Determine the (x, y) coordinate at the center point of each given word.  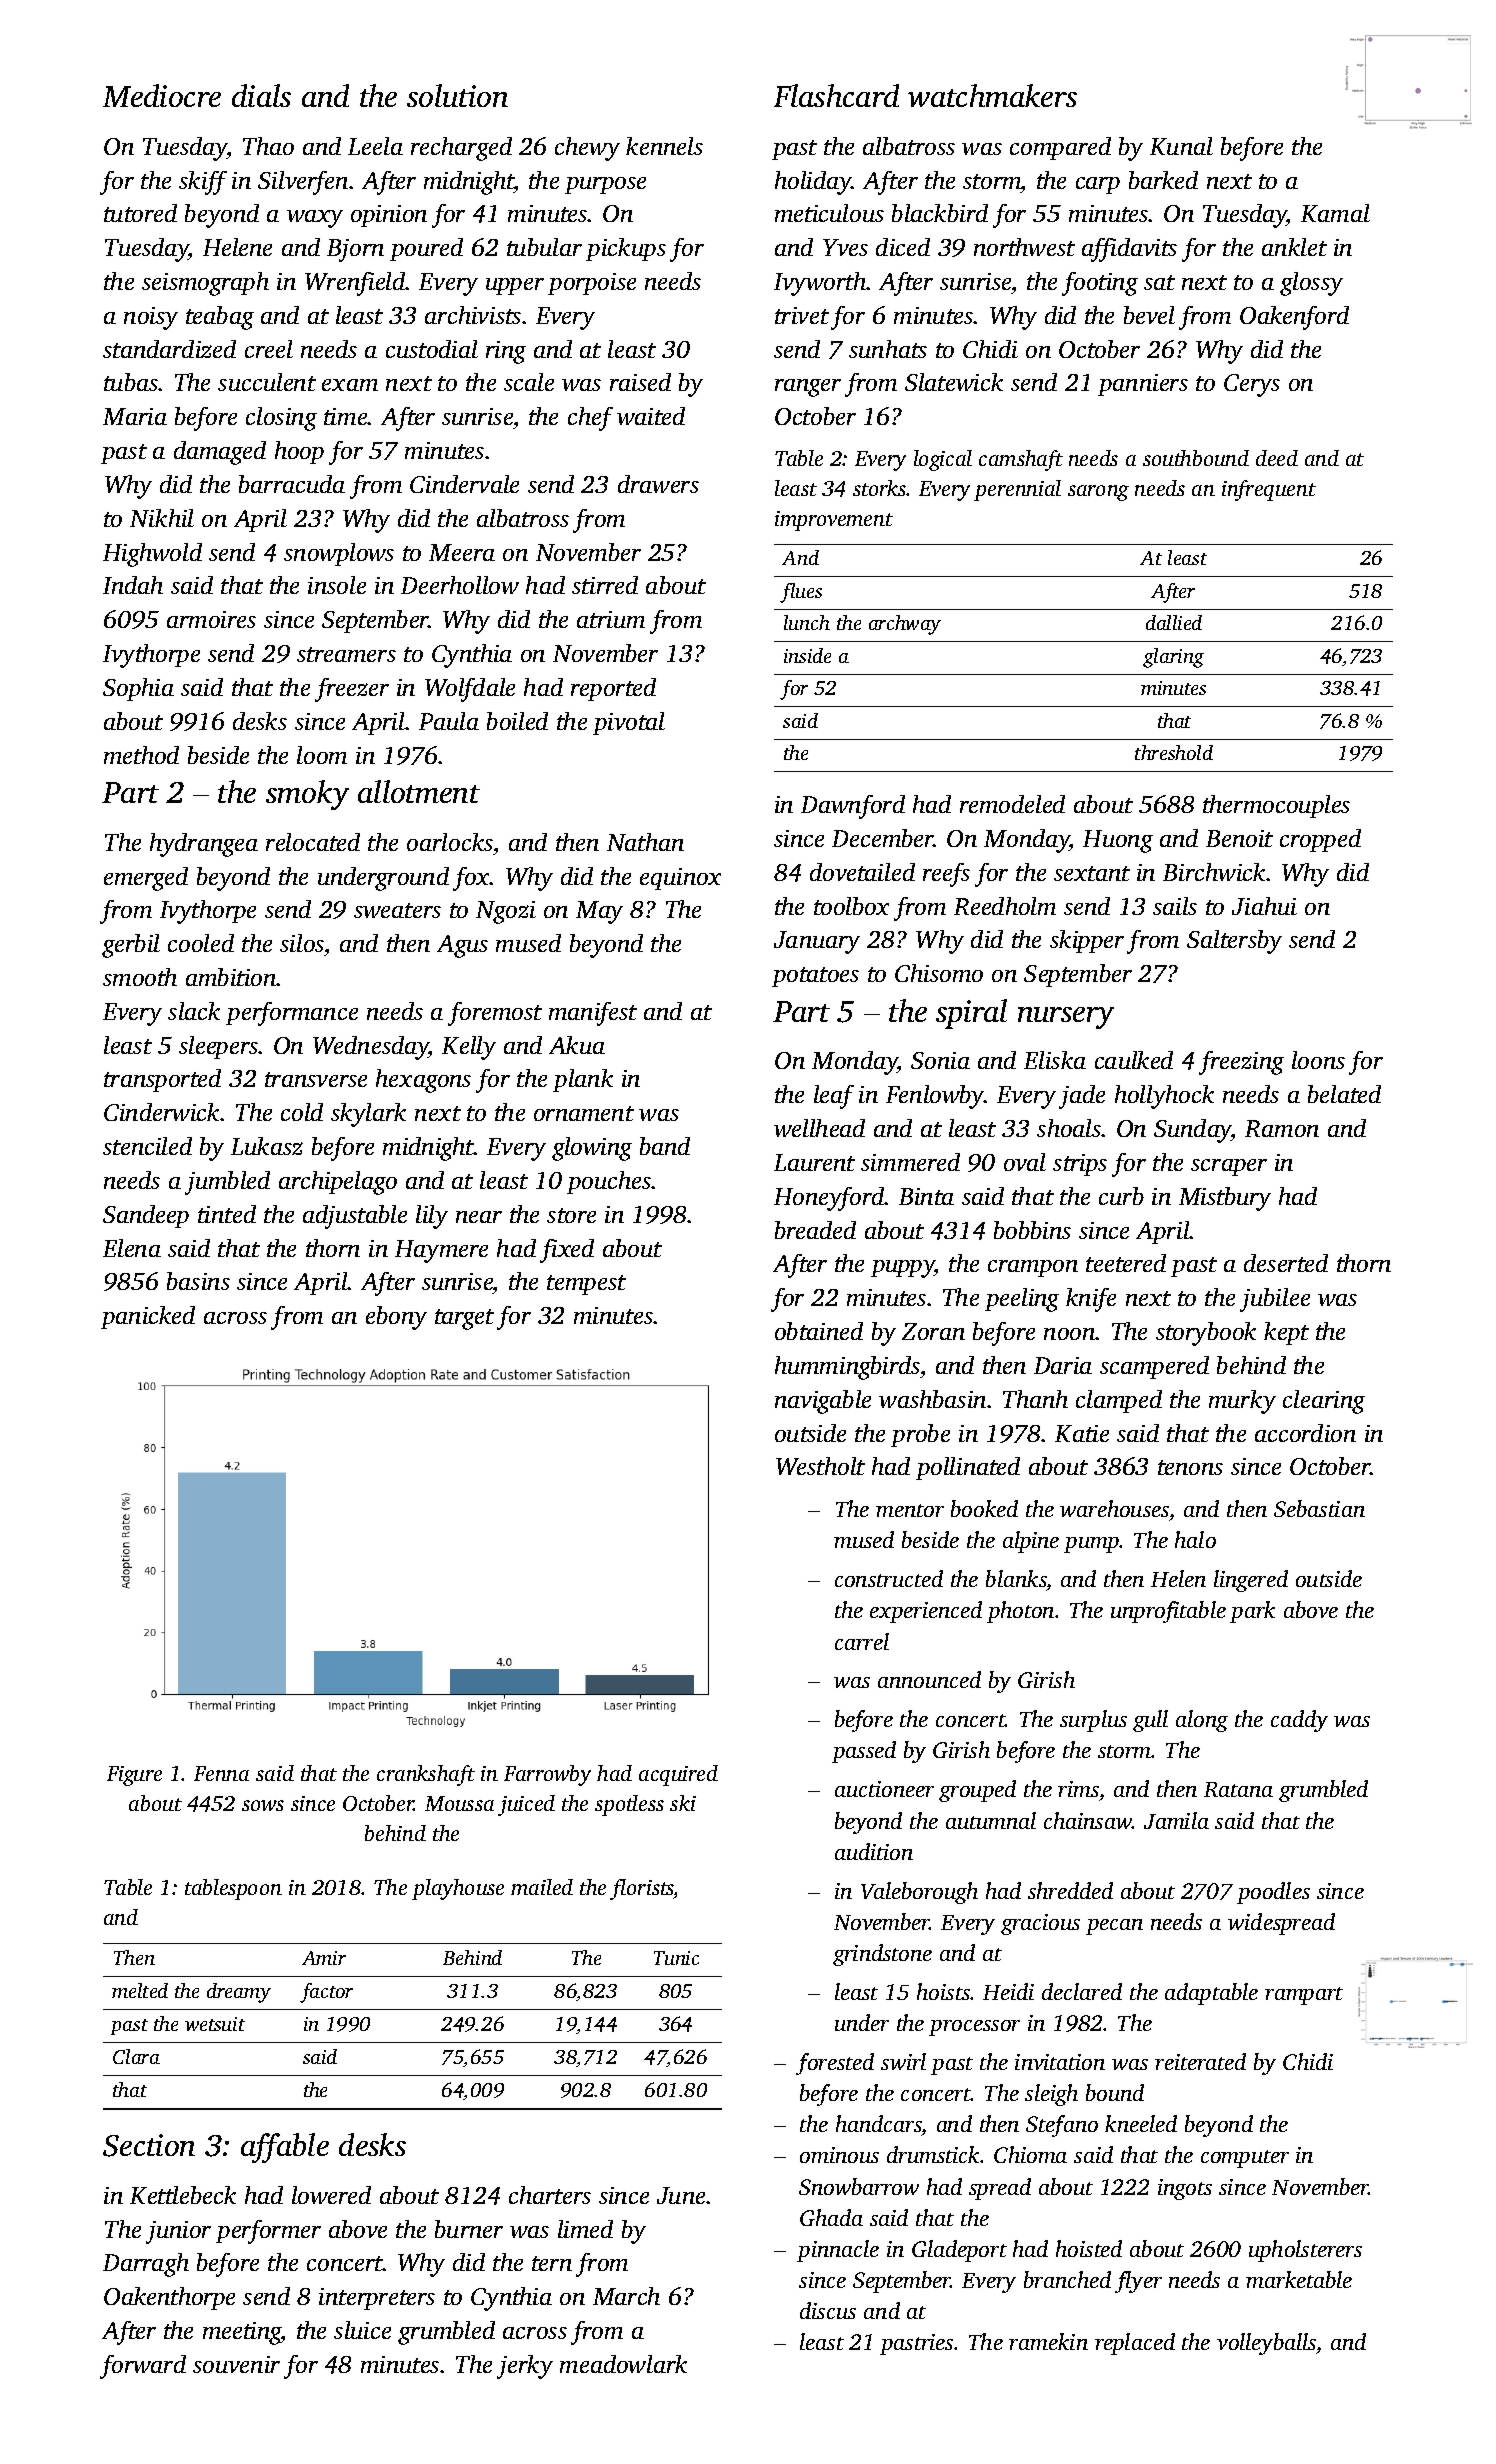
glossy (1311, 284)
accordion (1305, 1433)
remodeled (1012, 804)
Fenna (221, 1773)
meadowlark (623, 2364)
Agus (462, 946)
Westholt (820, 1466)
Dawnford (853, 807)
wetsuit (215, 2024)
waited (651, 416)
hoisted (1089, 2248)
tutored (140, 213)
